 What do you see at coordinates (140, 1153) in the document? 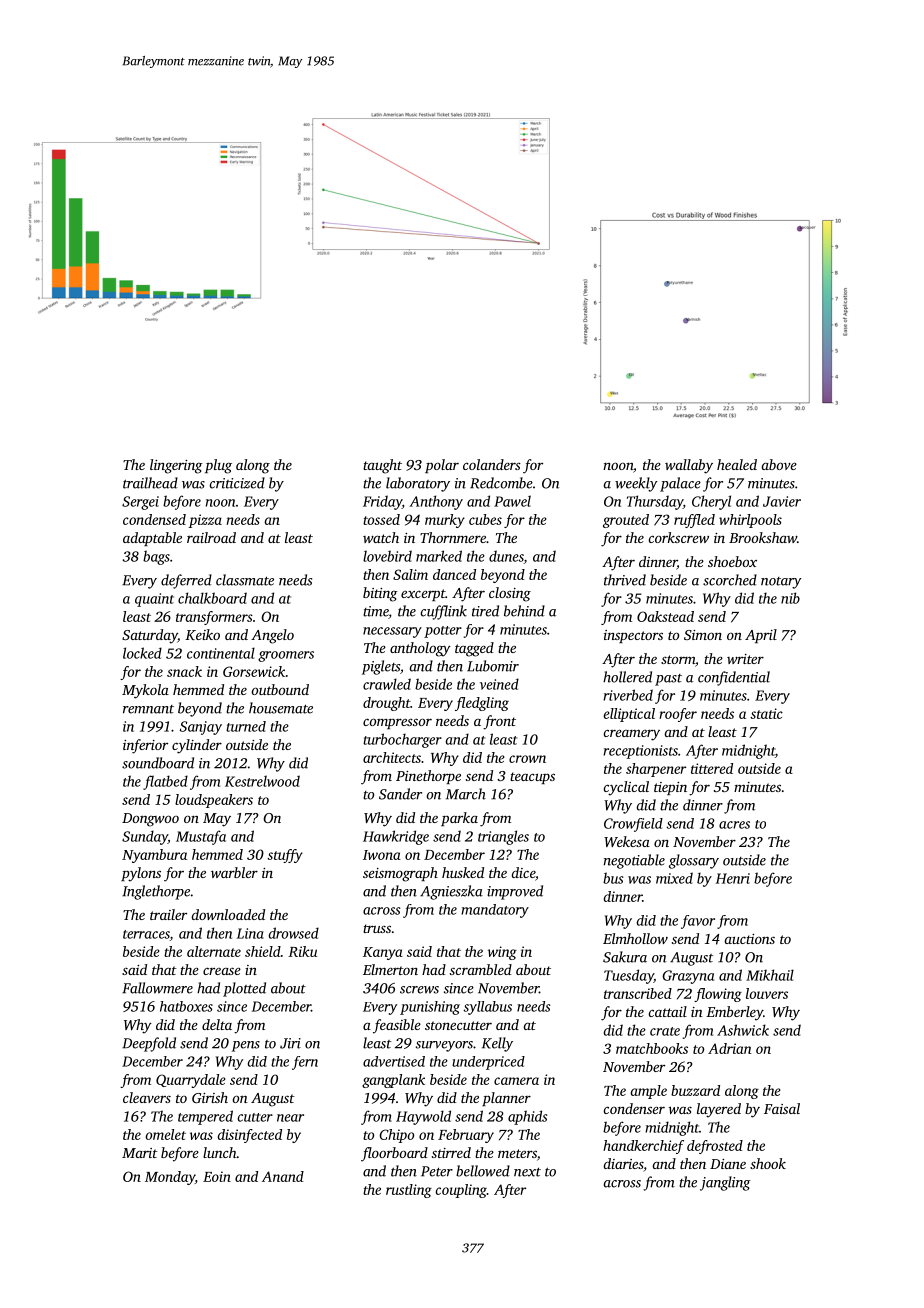
I see `Marit` at bounding box center [140, 1153].
